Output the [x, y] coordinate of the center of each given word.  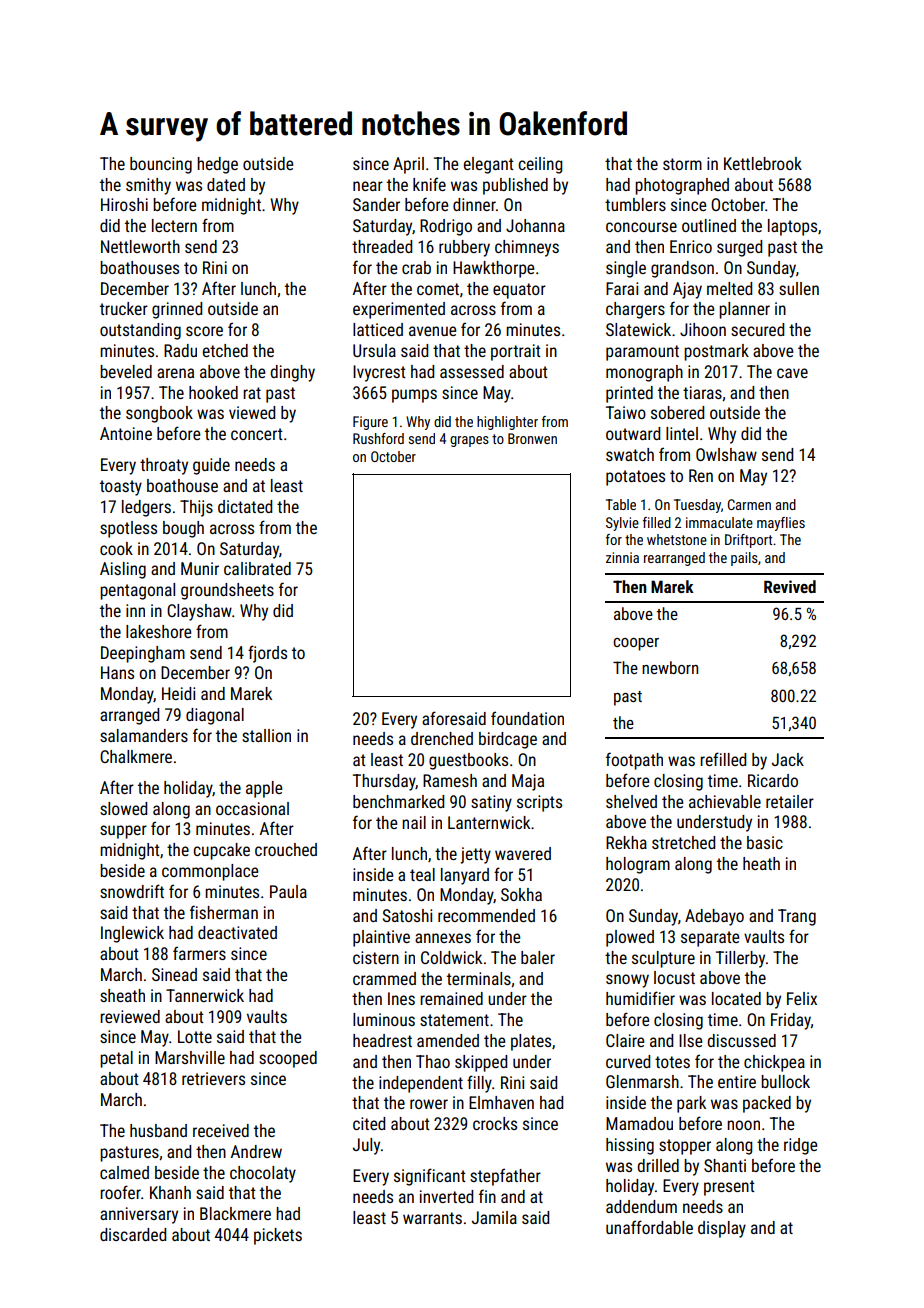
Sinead [174, 974]
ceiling [540, 165]
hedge [217, 165]
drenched [442, 738]
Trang [797, 917]
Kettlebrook [763, 163]
